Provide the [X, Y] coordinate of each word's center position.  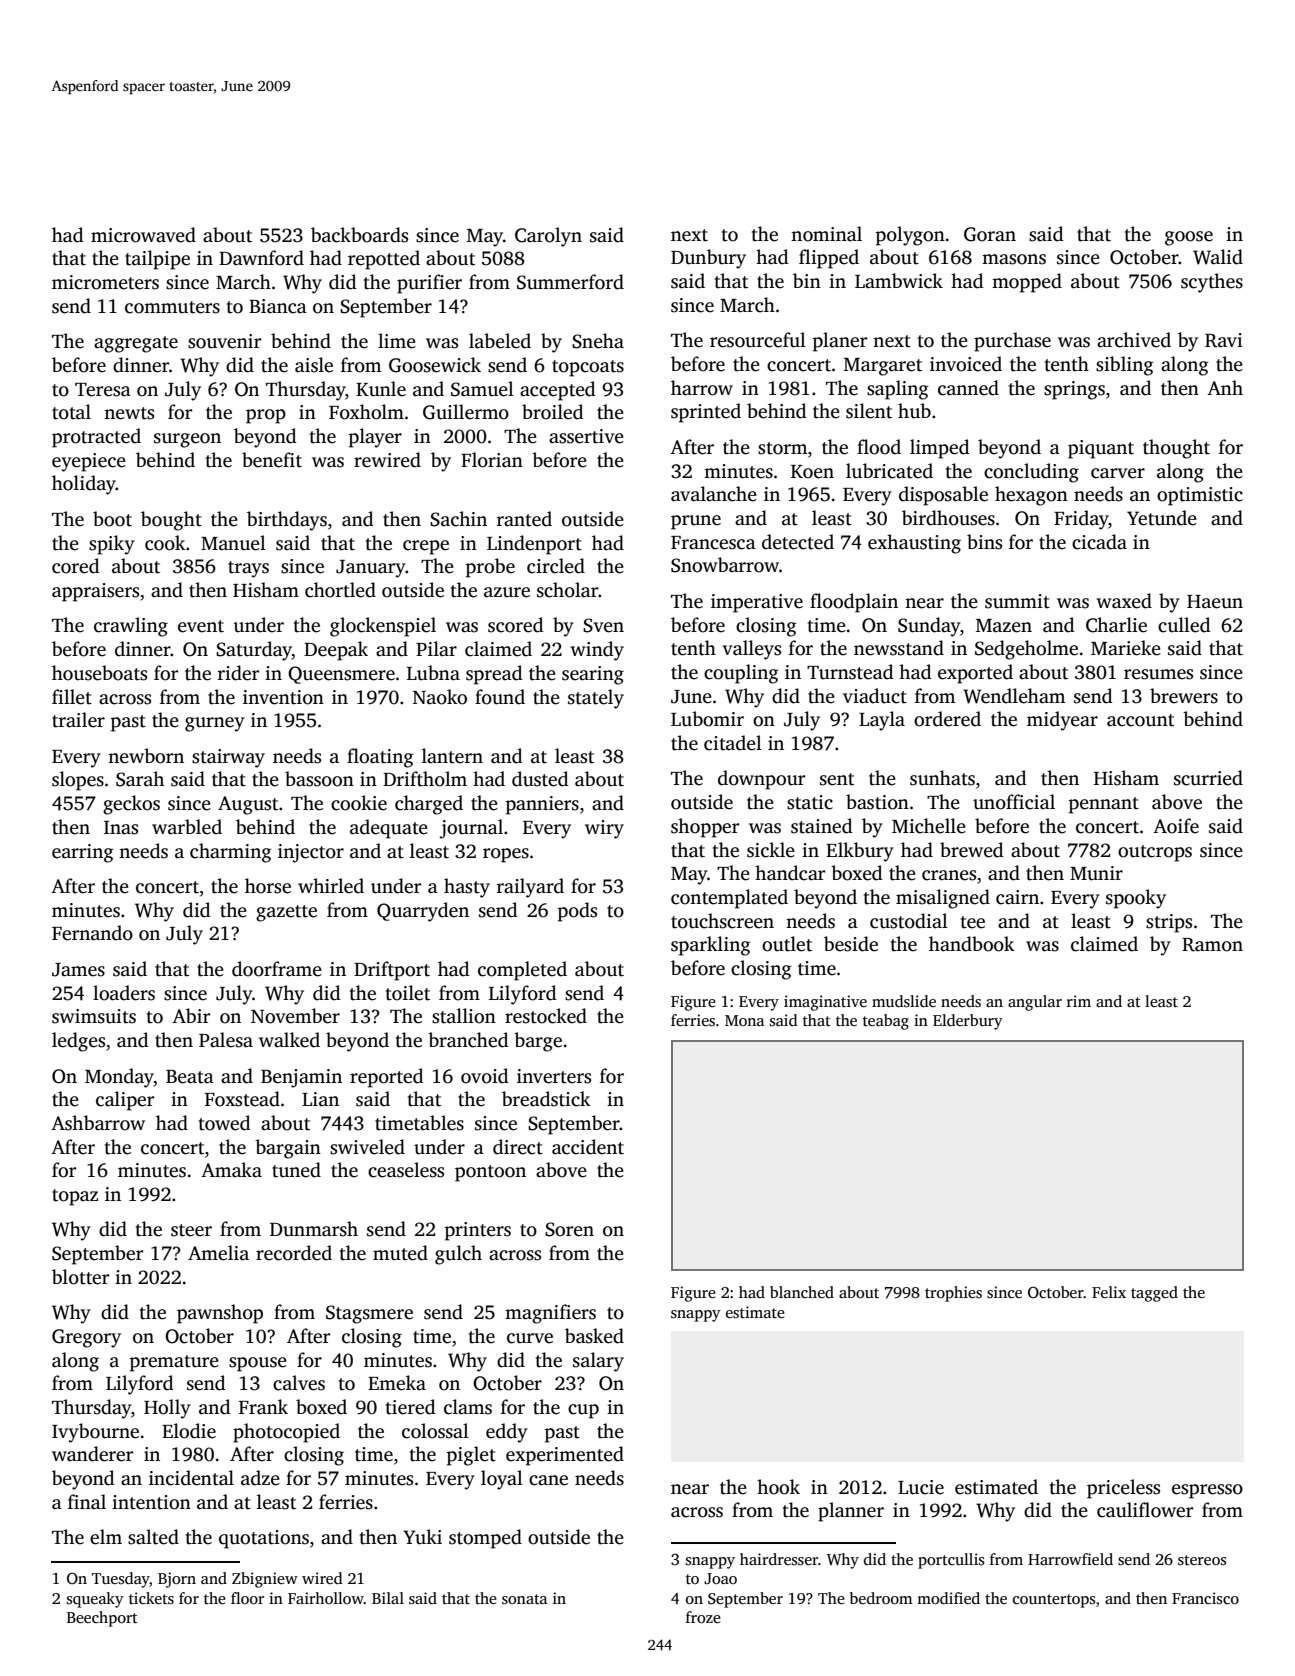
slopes [78, 781]
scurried [1208, 778]
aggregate [136, 344]
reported [387, 1078]
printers [478, 1231]
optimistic [1200, 496]
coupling [741, 674]
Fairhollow [326, 1598]
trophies [953, 1294]
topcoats [588, 368]
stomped [485, 1539]
